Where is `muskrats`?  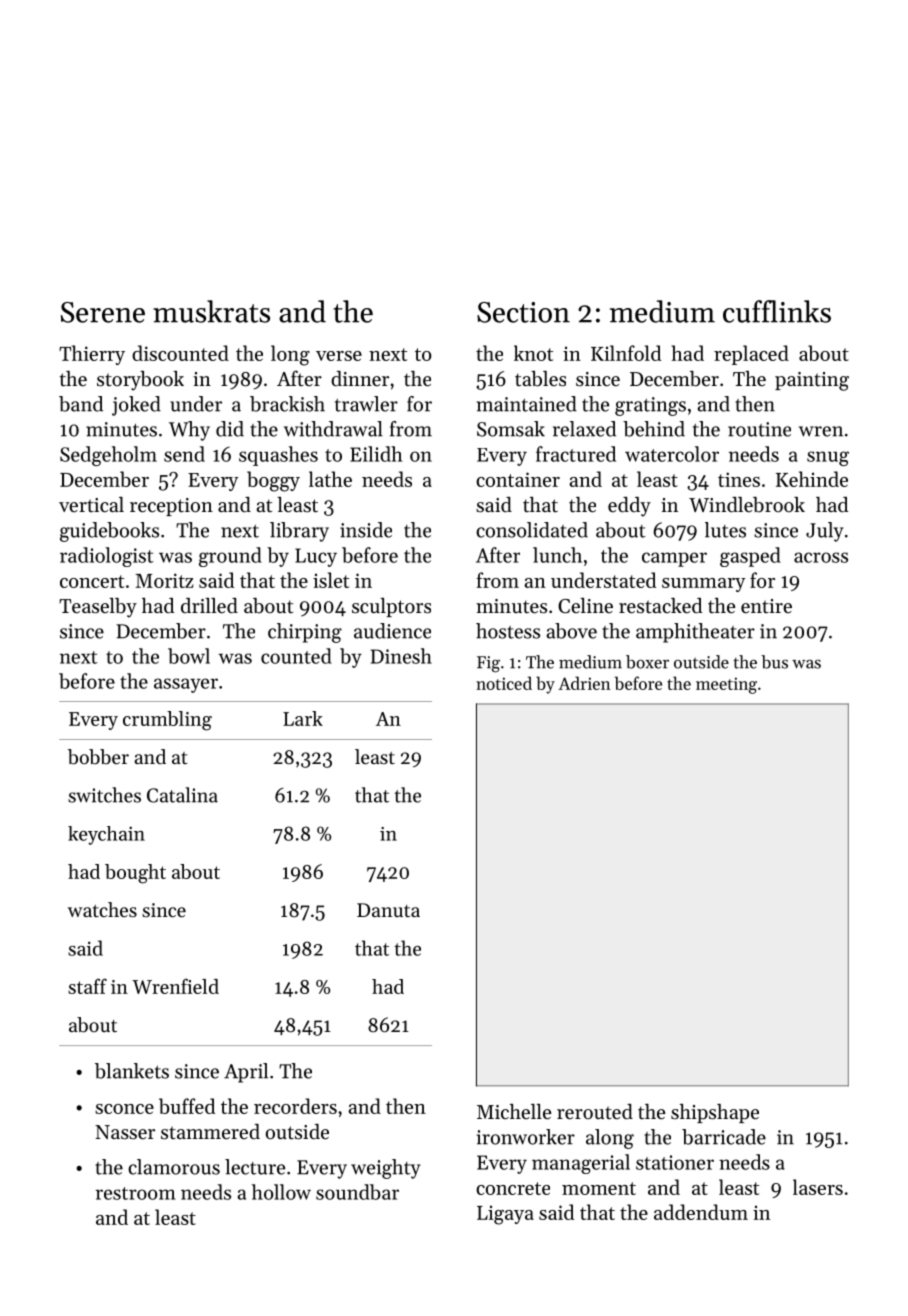
muskrats is located at coordinates (211, 311).
